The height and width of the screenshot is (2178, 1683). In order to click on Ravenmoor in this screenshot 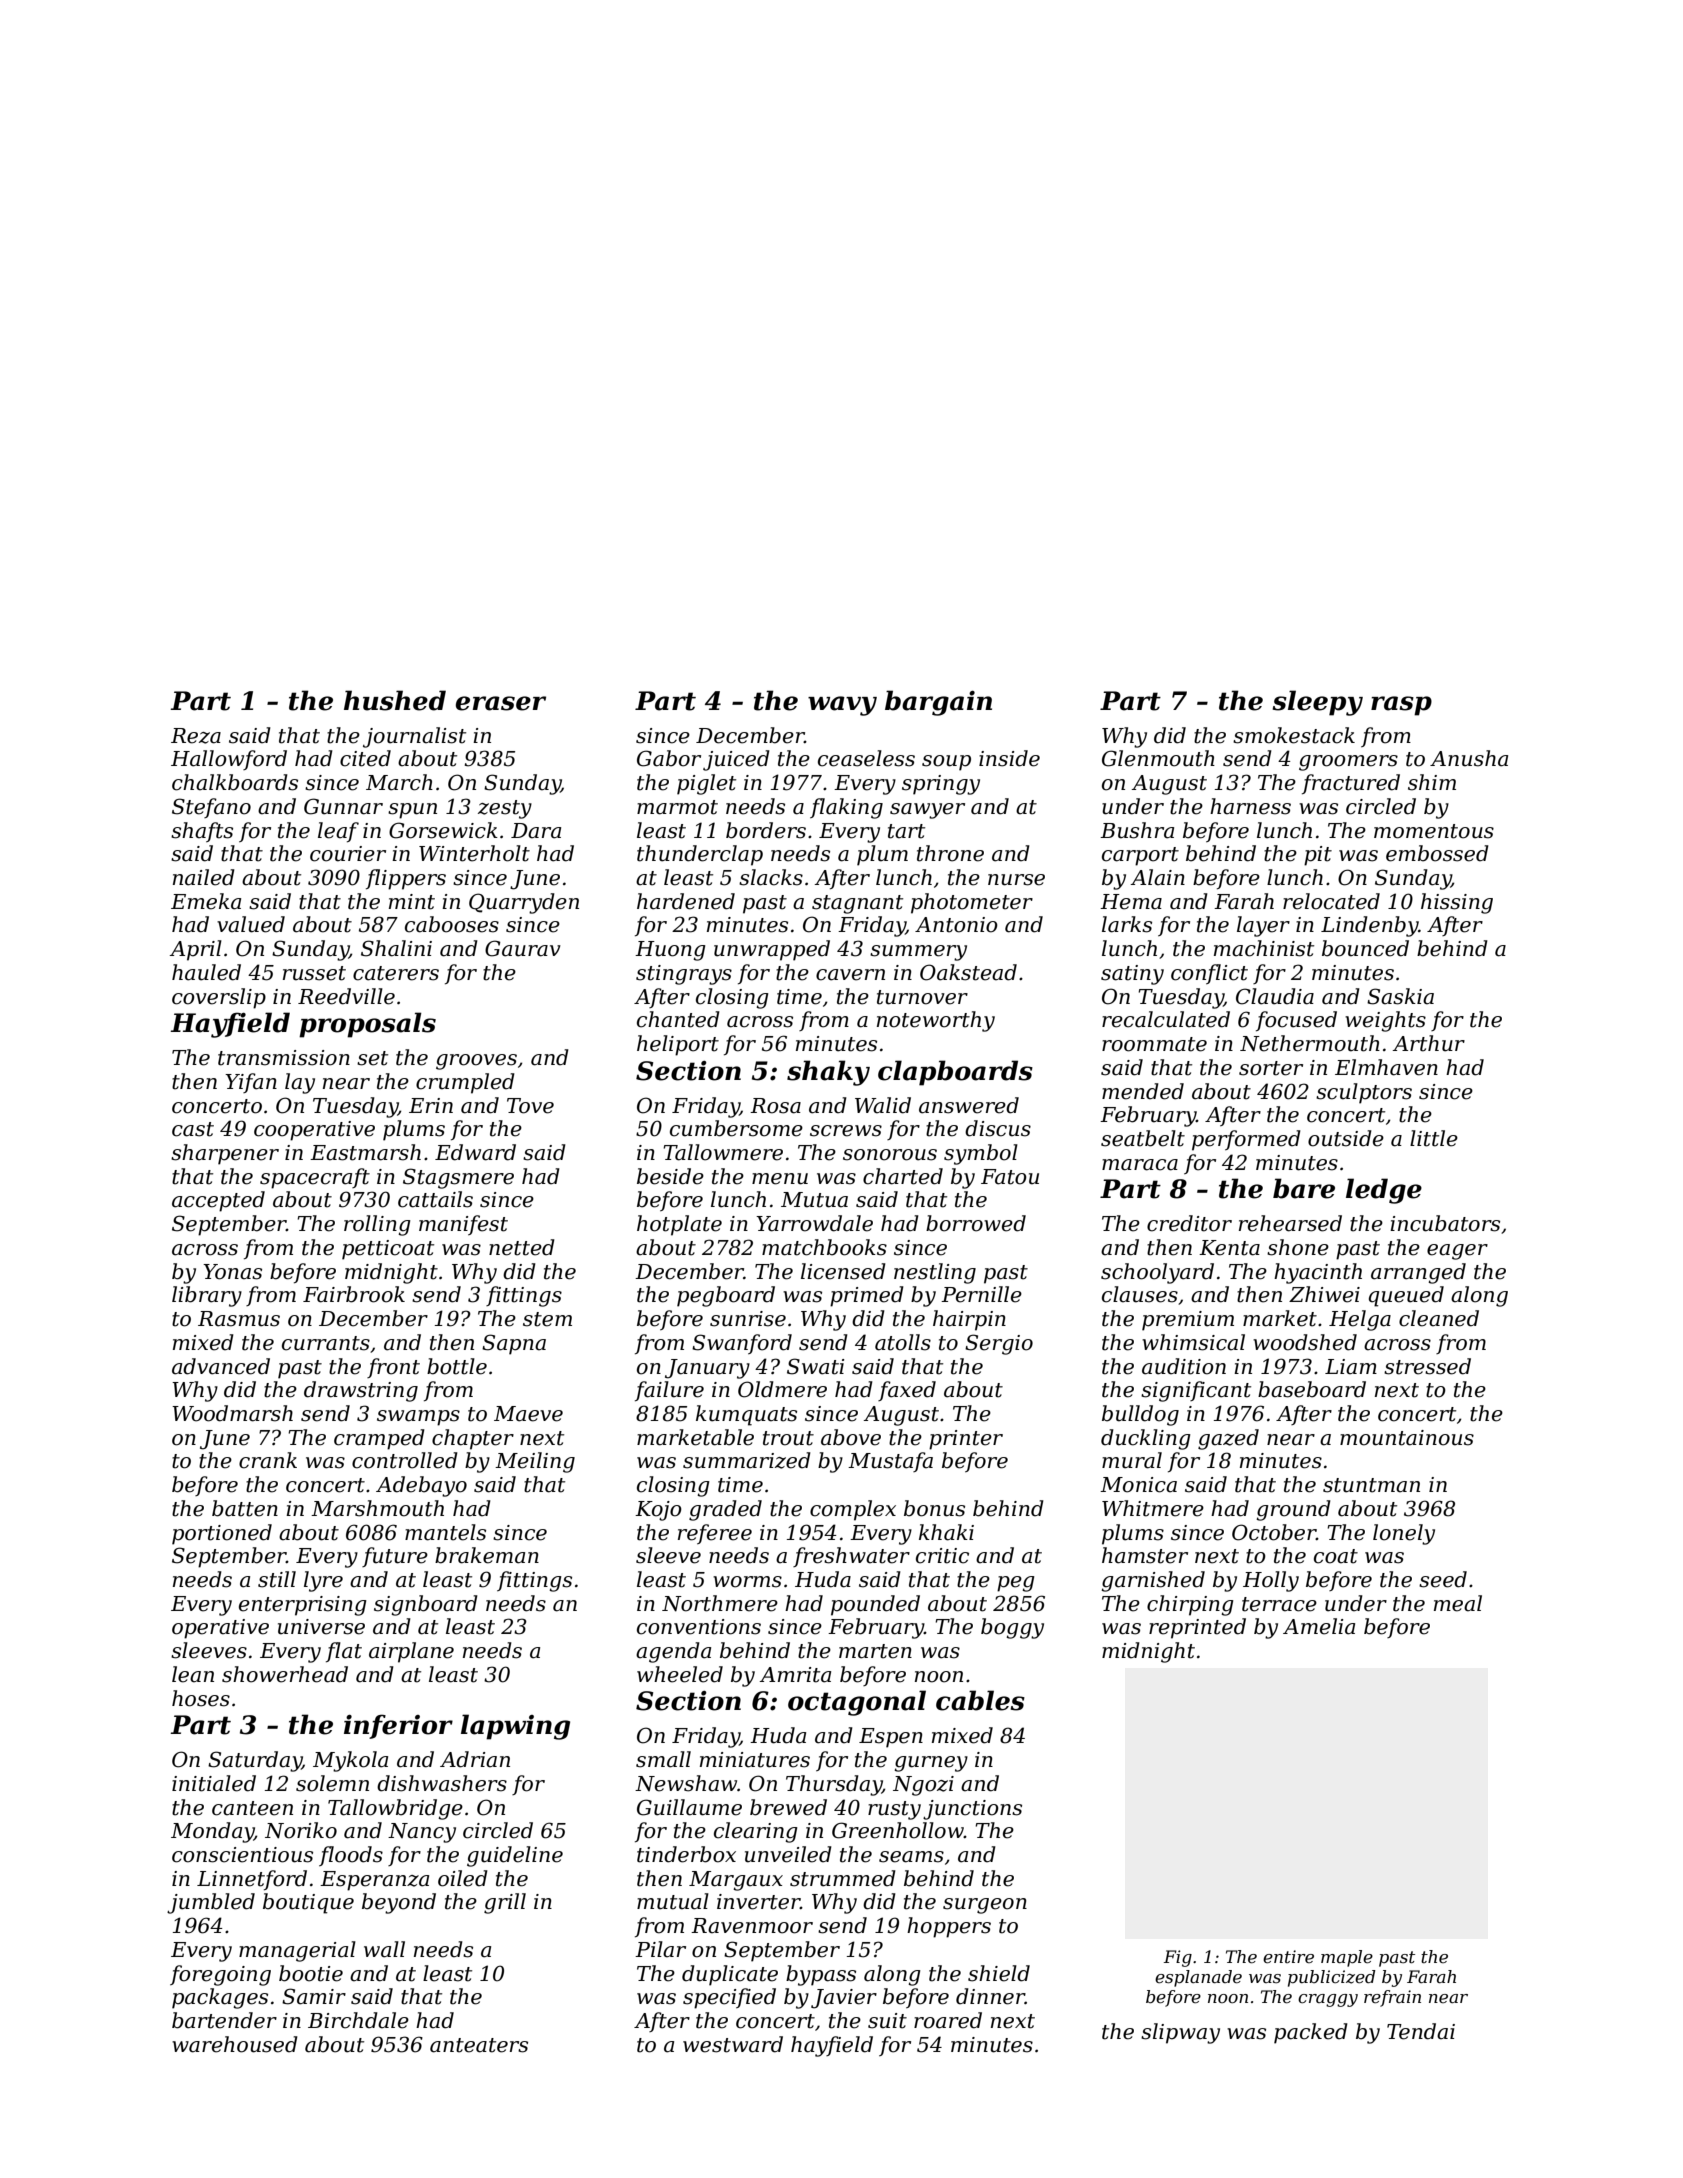, I will do `click(752, 1926)`.
